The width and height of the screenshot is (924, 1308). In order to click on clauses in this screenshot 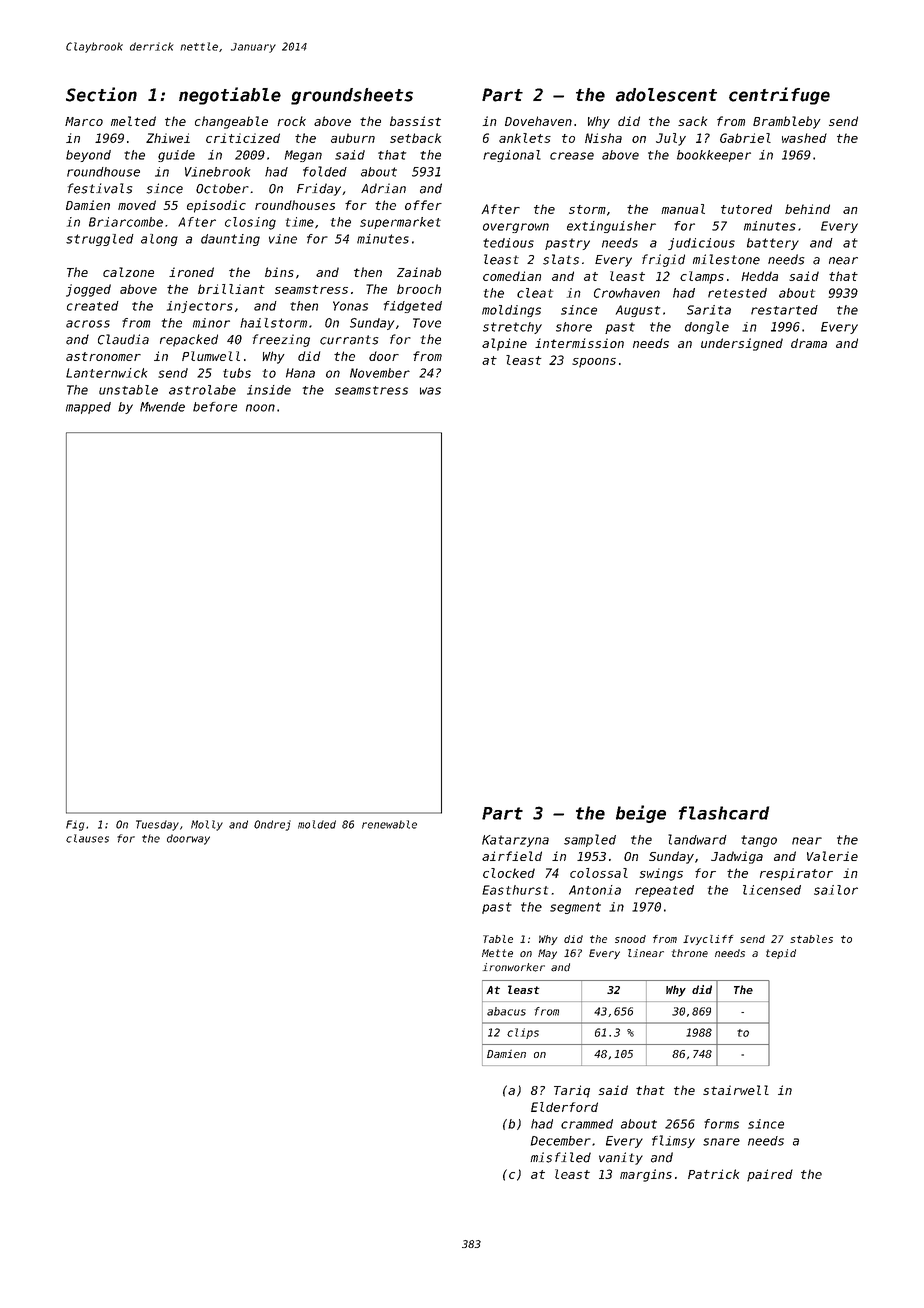, I will do `click(87, 838)`.
